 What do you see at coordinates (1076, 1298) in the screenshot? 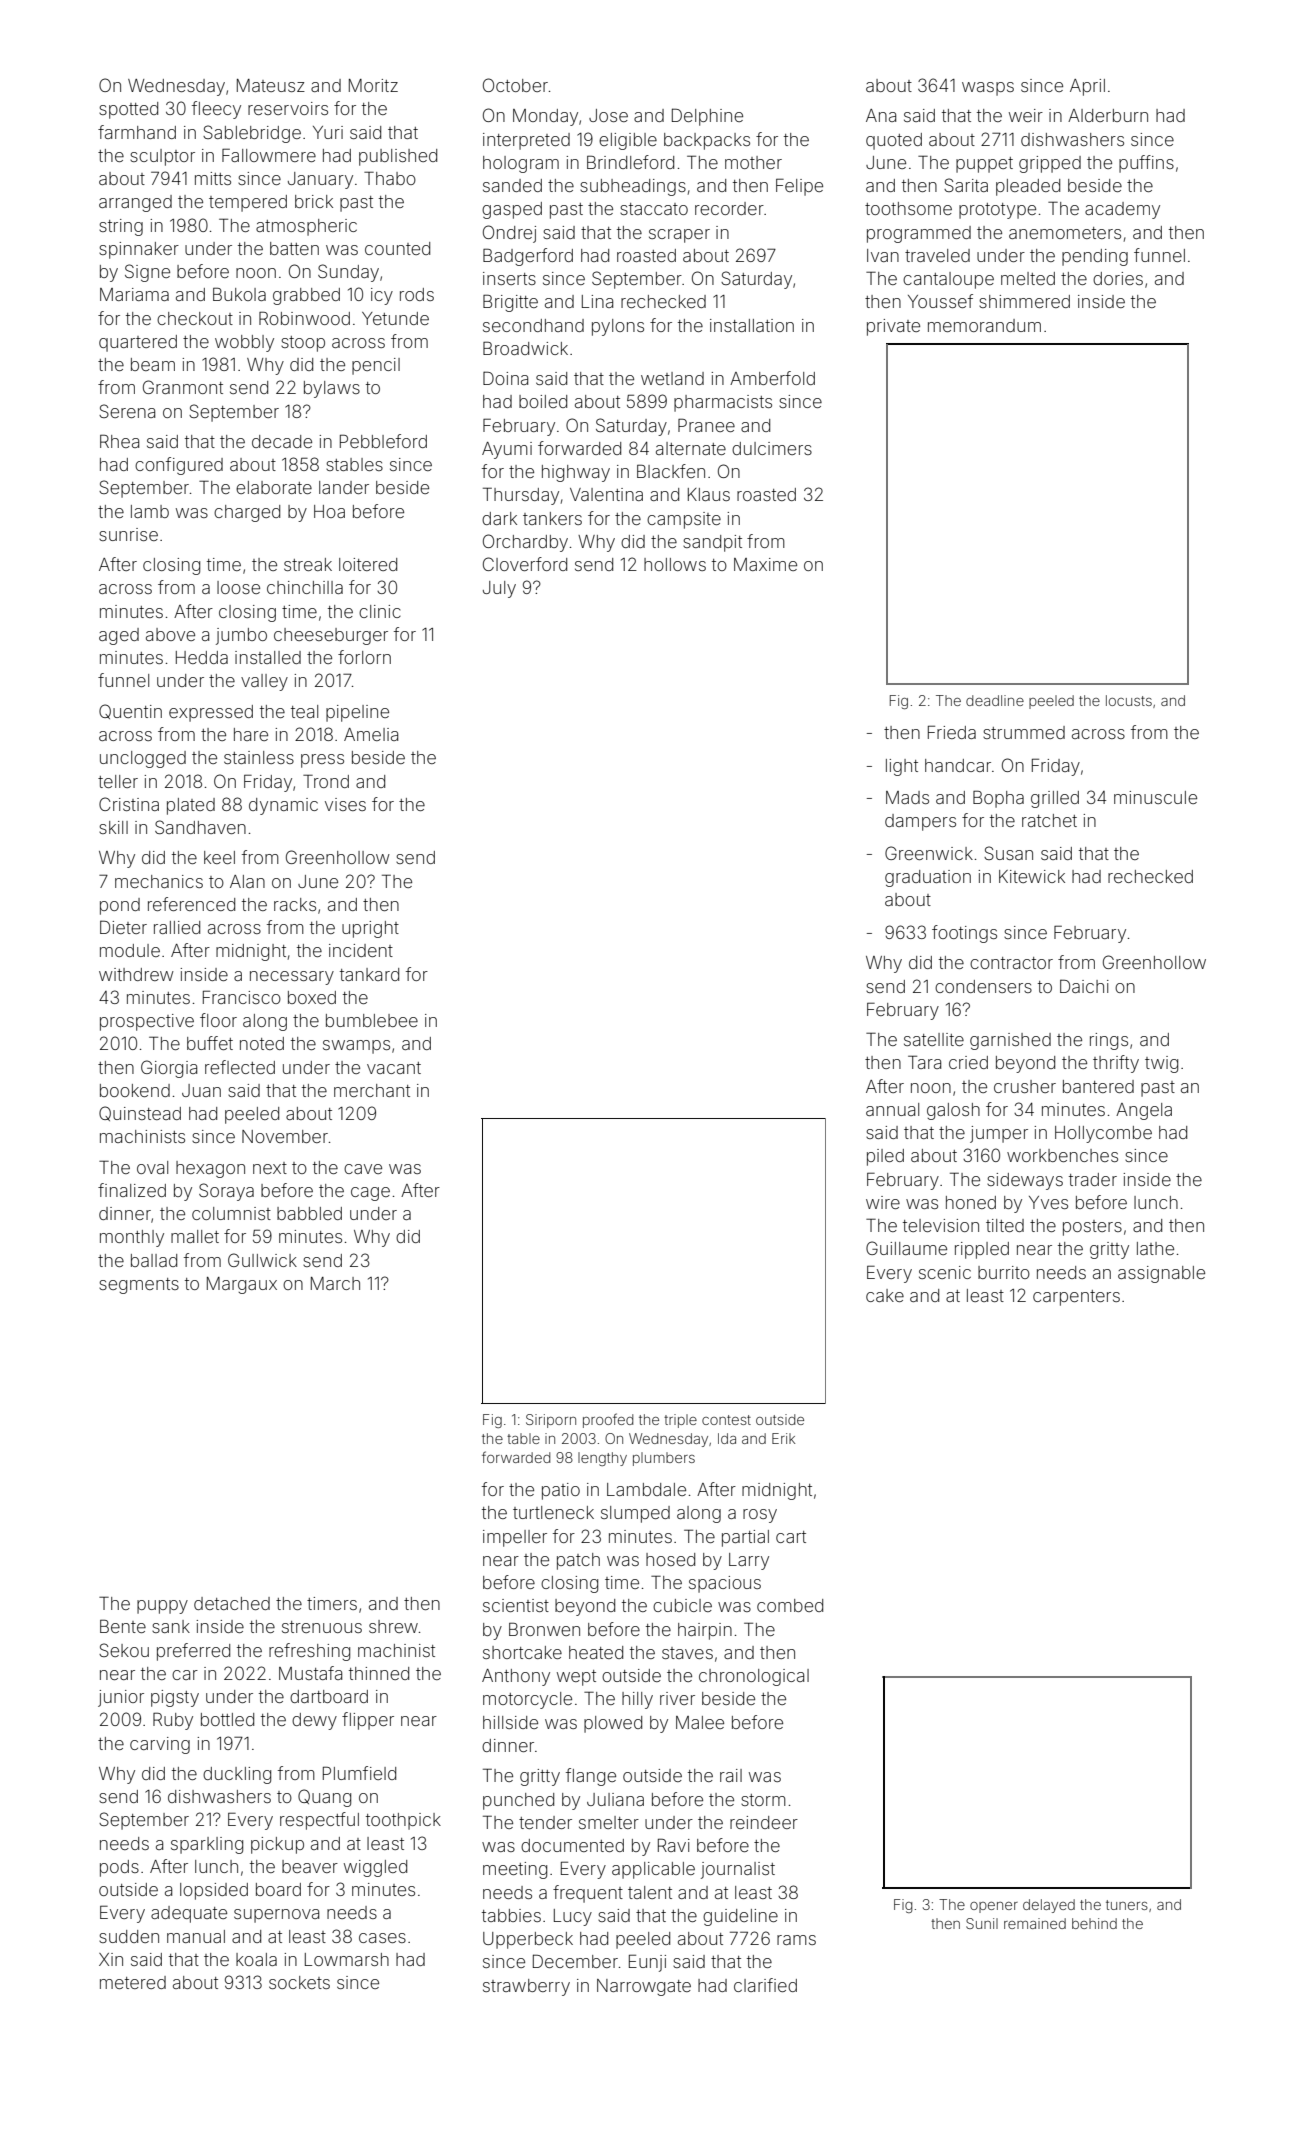
I see `carpenters` at bounding box center [1076, 1298].
